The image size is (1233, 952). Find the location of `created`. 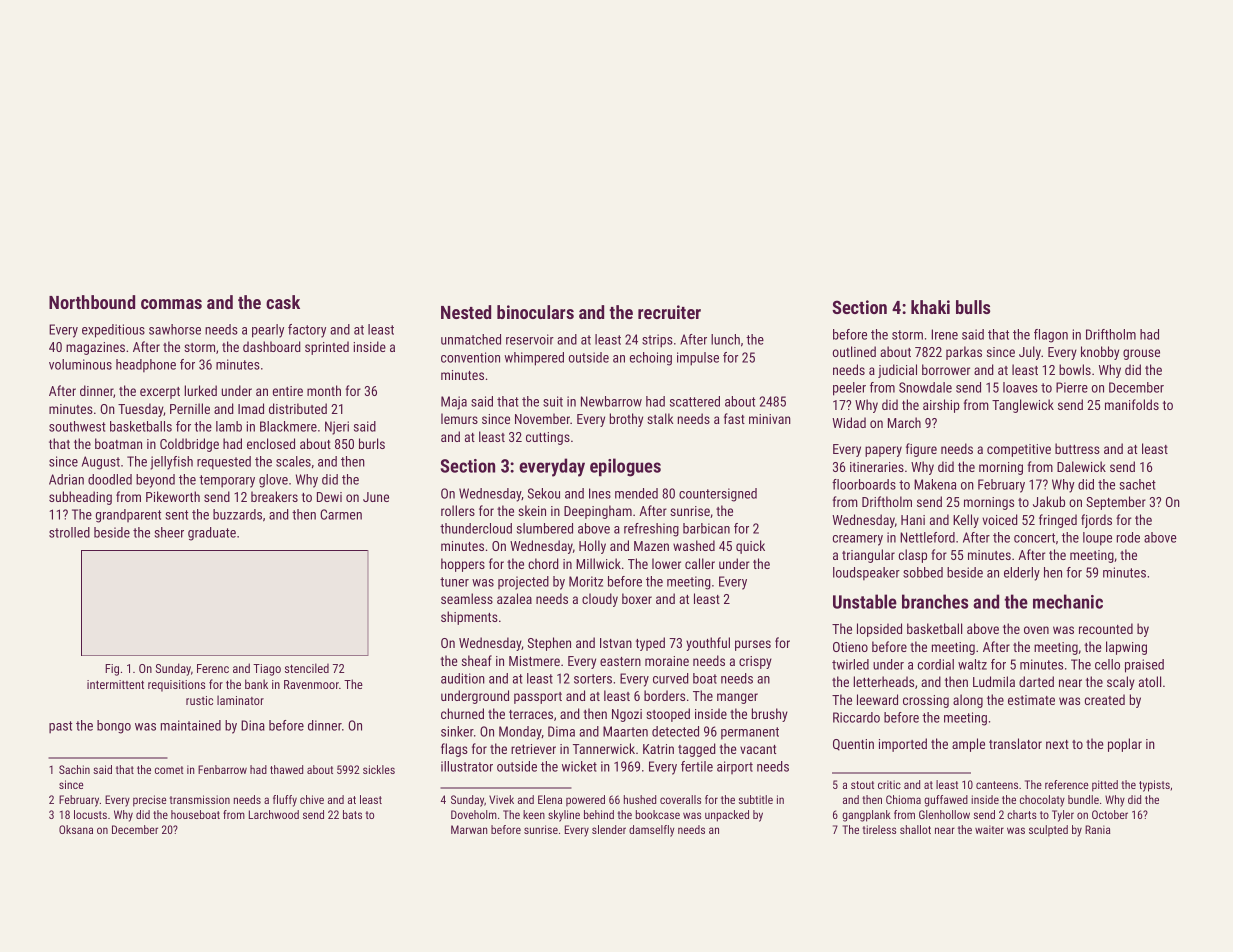

created is located at coordinates (1105, 699).
